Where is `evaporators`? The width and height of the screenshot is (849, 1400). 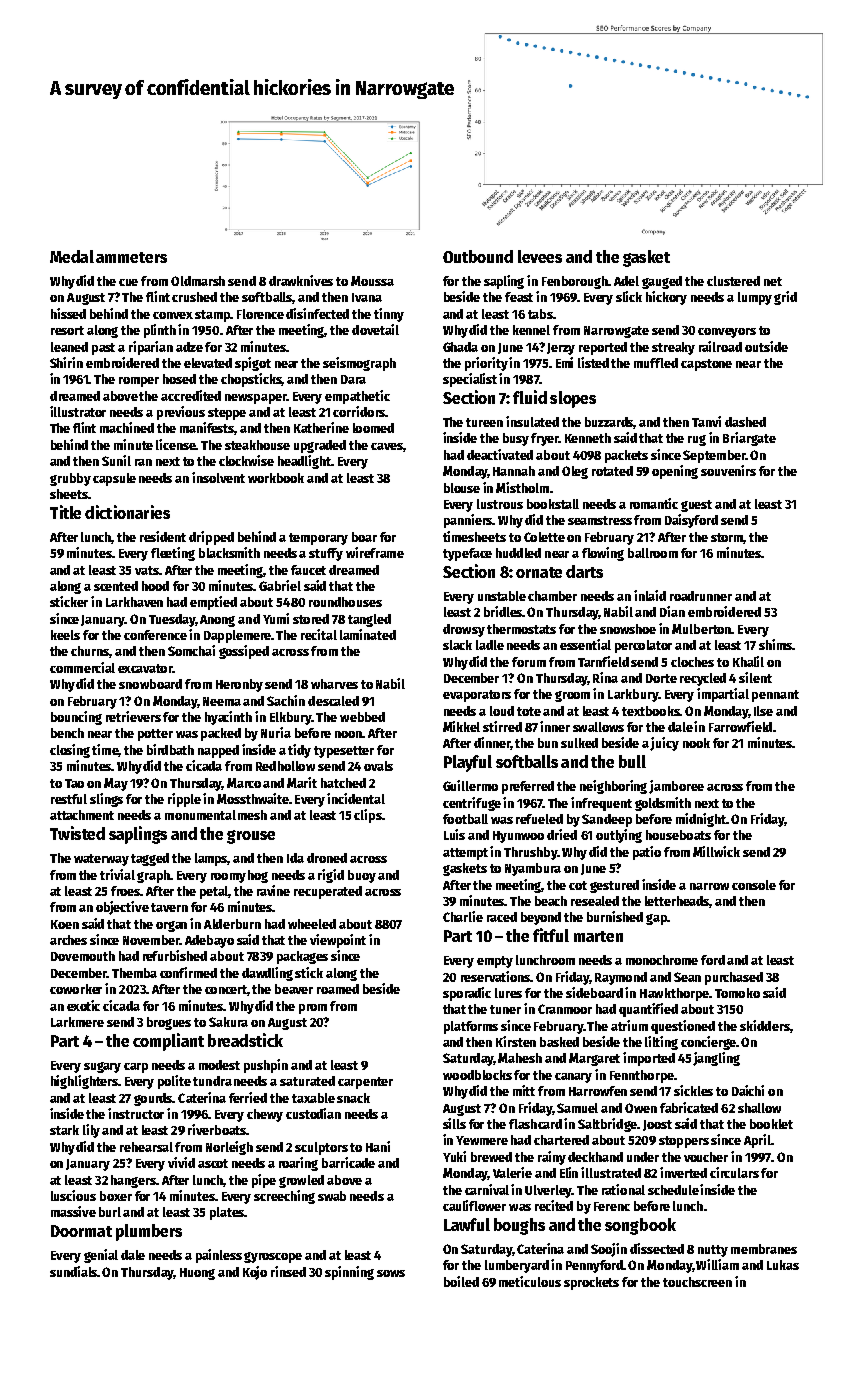
evaporators is located at coordinates (477, 696).
